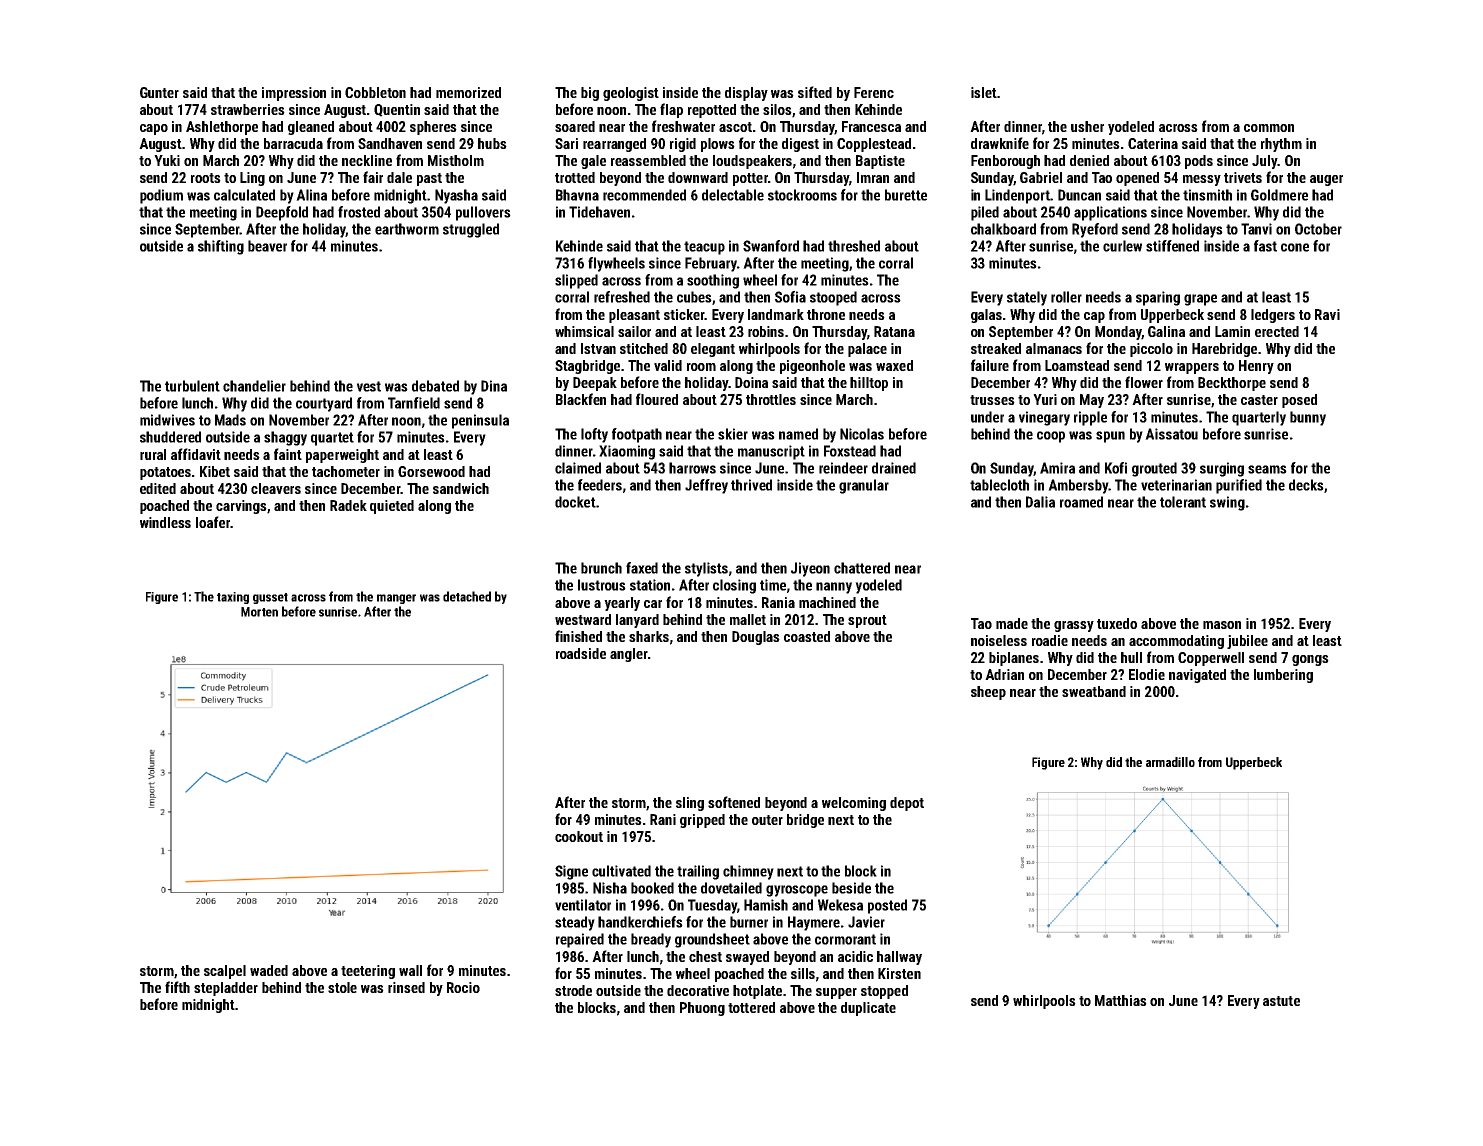 The image size is (1483, 1146). What do you see at coordinates (807, 636) in the screenshot?
I see `coasted` at bounding box center [807, 636].
